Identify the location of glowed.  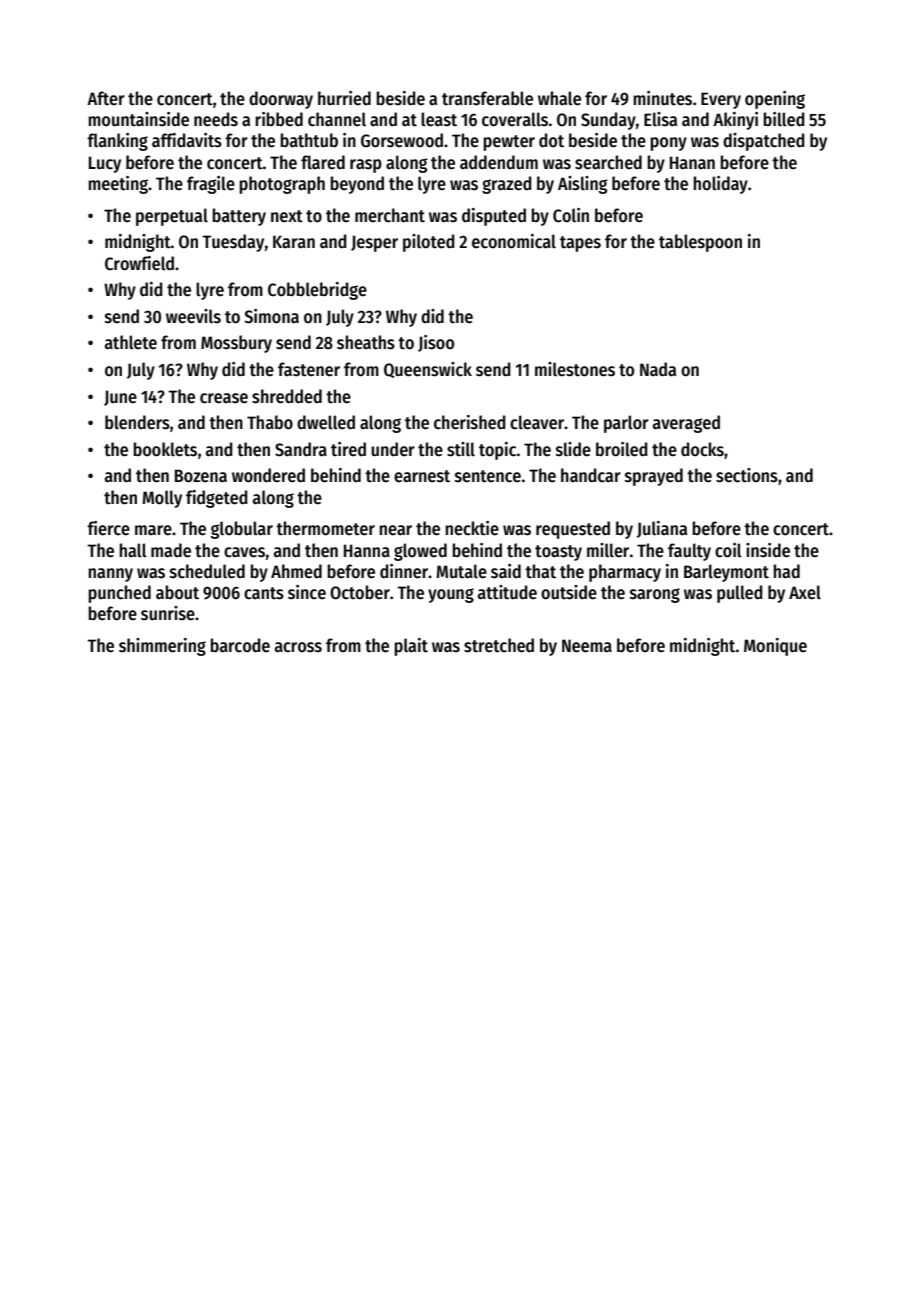
(420, 552).
